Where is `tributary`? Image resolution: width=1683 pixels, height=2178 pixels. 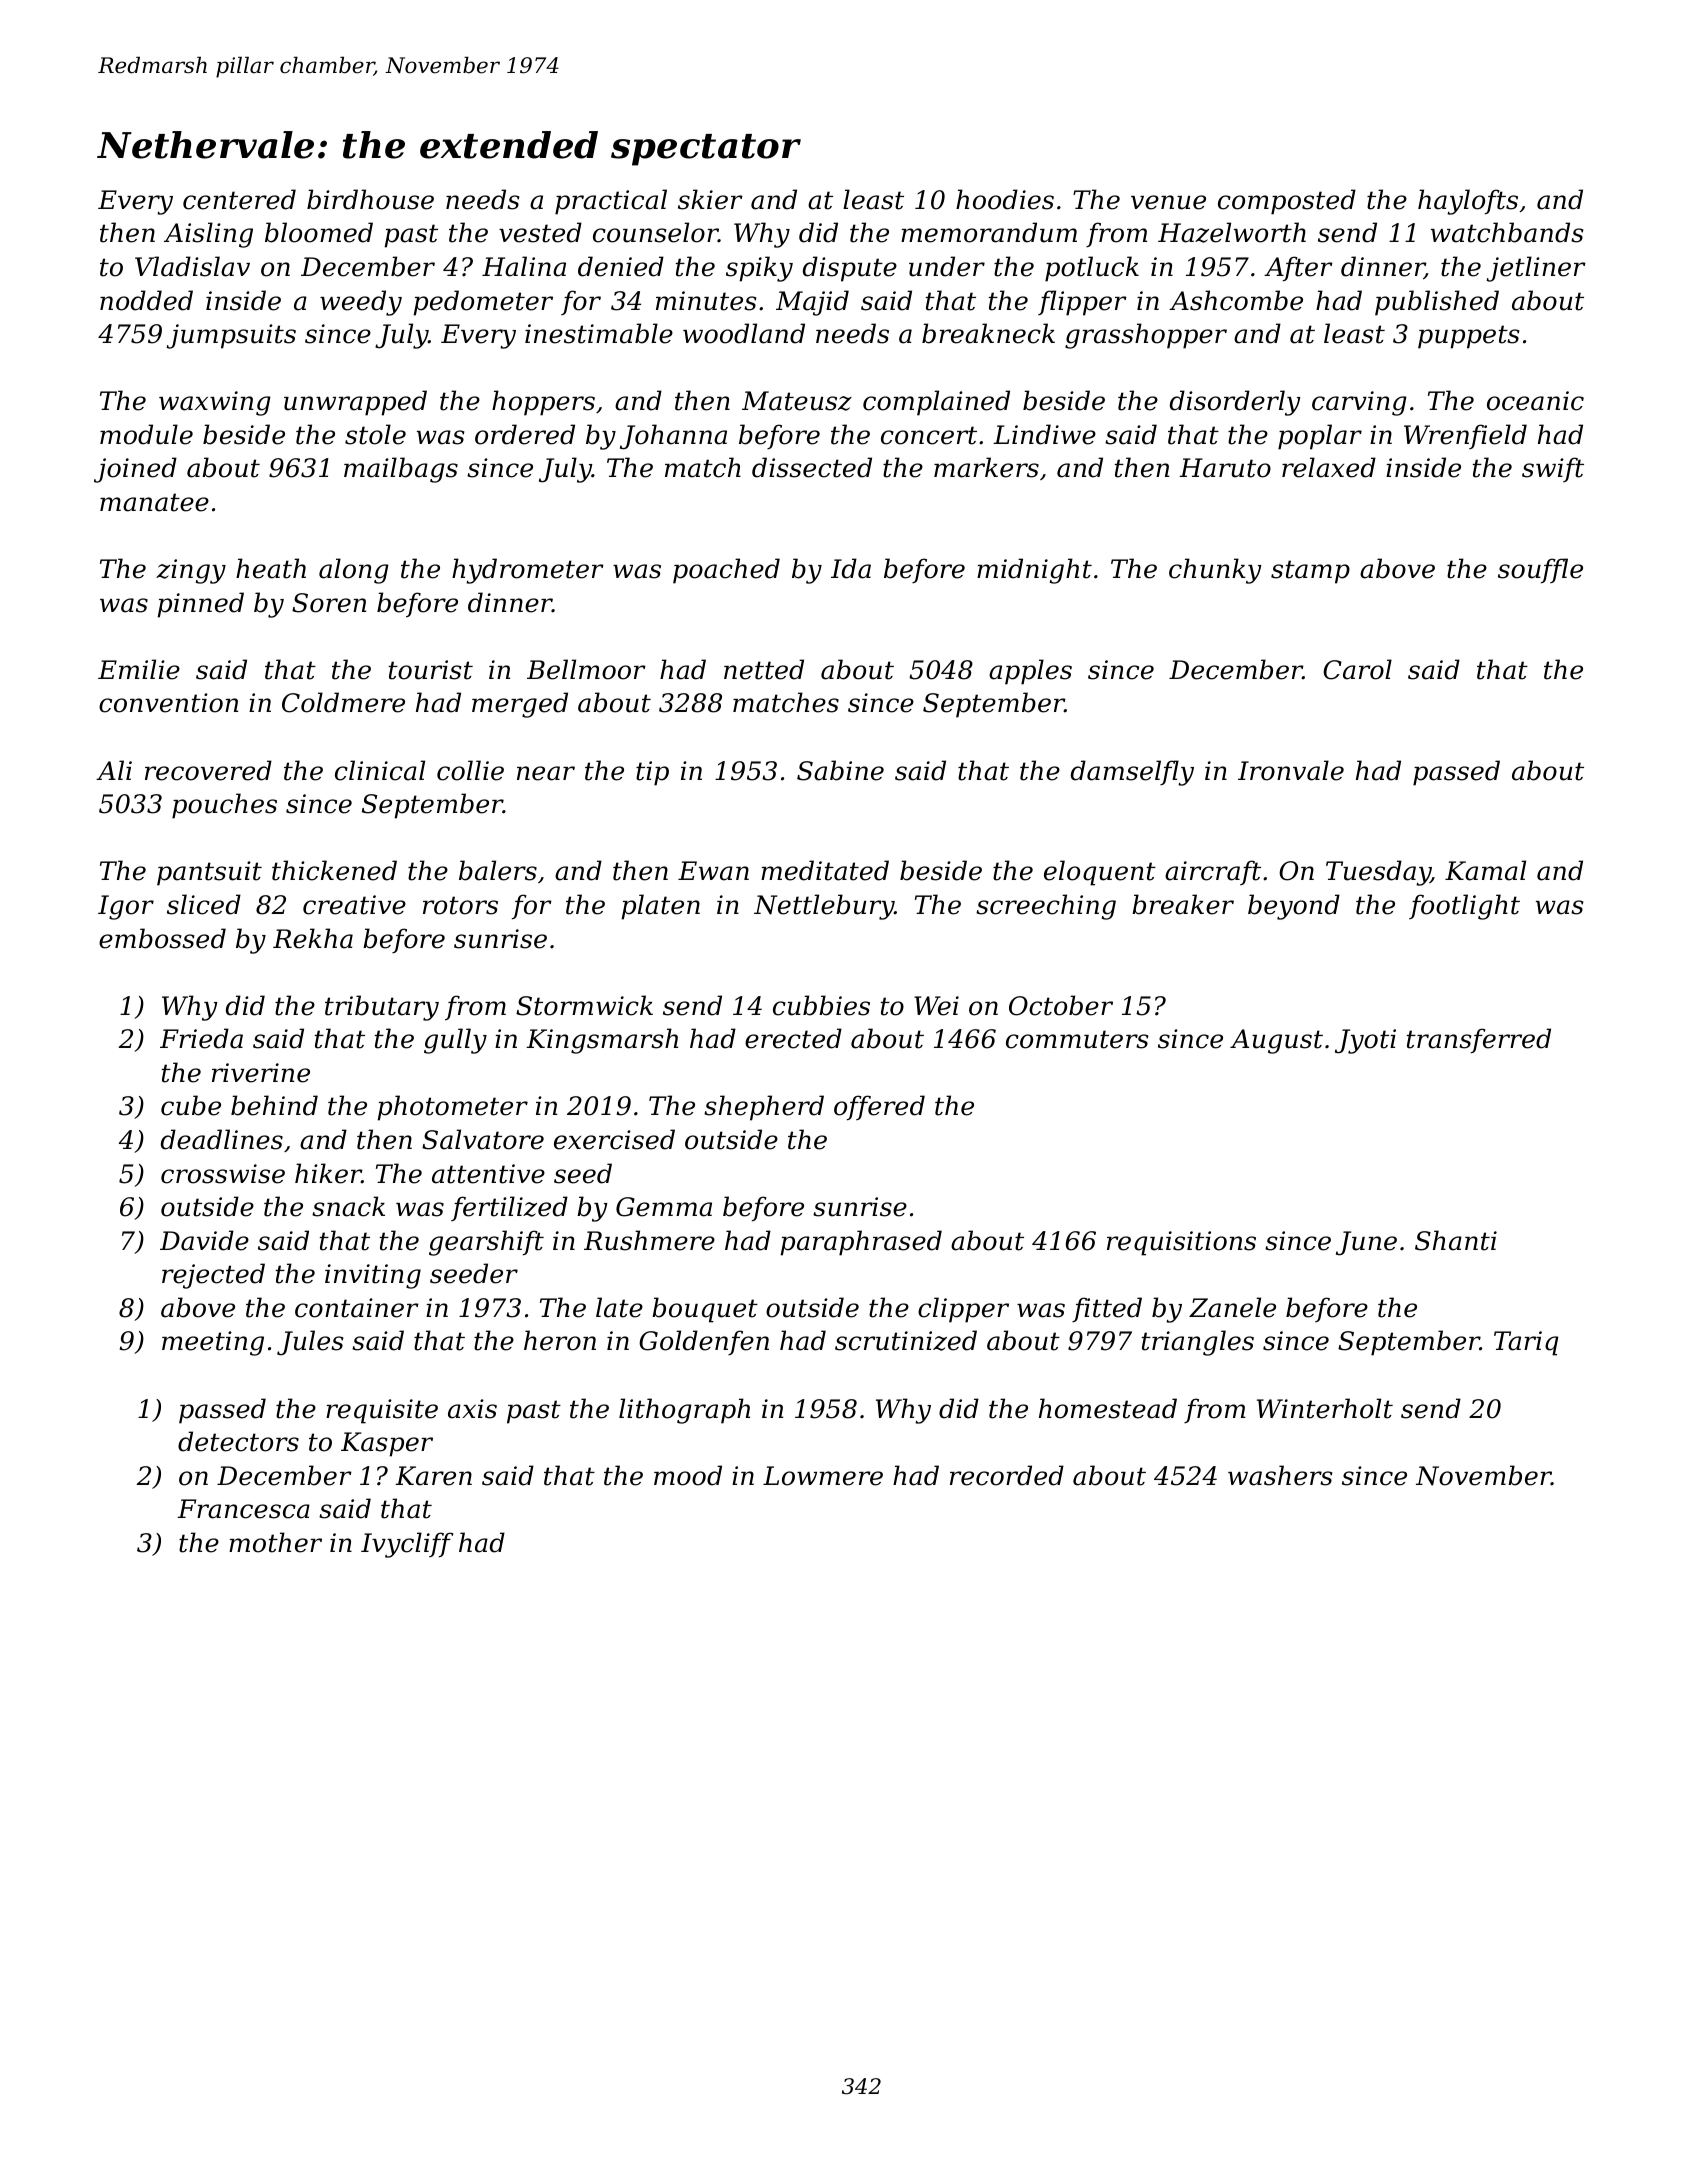 tributary is located at coordinates (382, 1008).
